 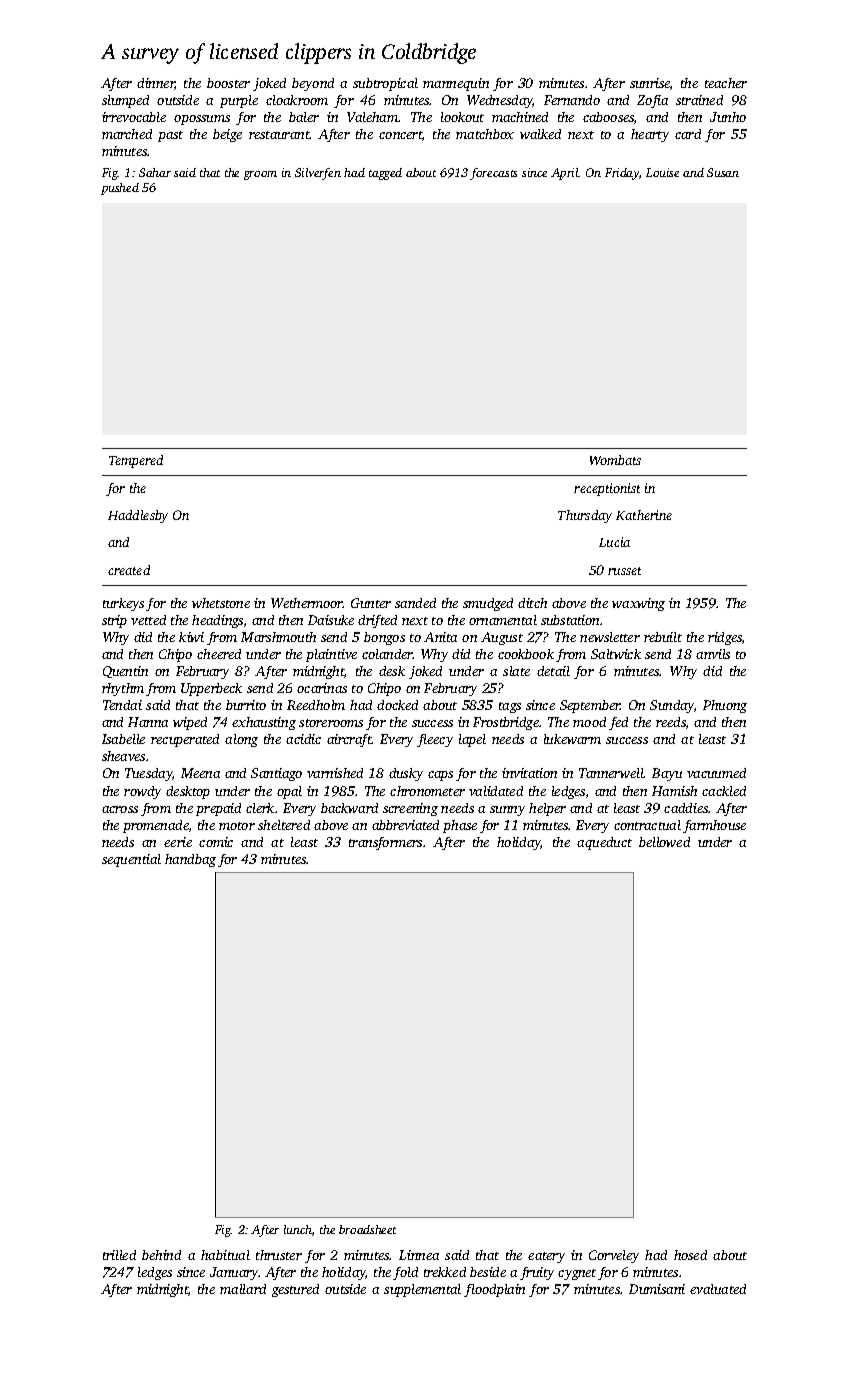 What do you see at coordinates (228, 83) in the image?
I see `booster` at bounding box center [228, 83].
